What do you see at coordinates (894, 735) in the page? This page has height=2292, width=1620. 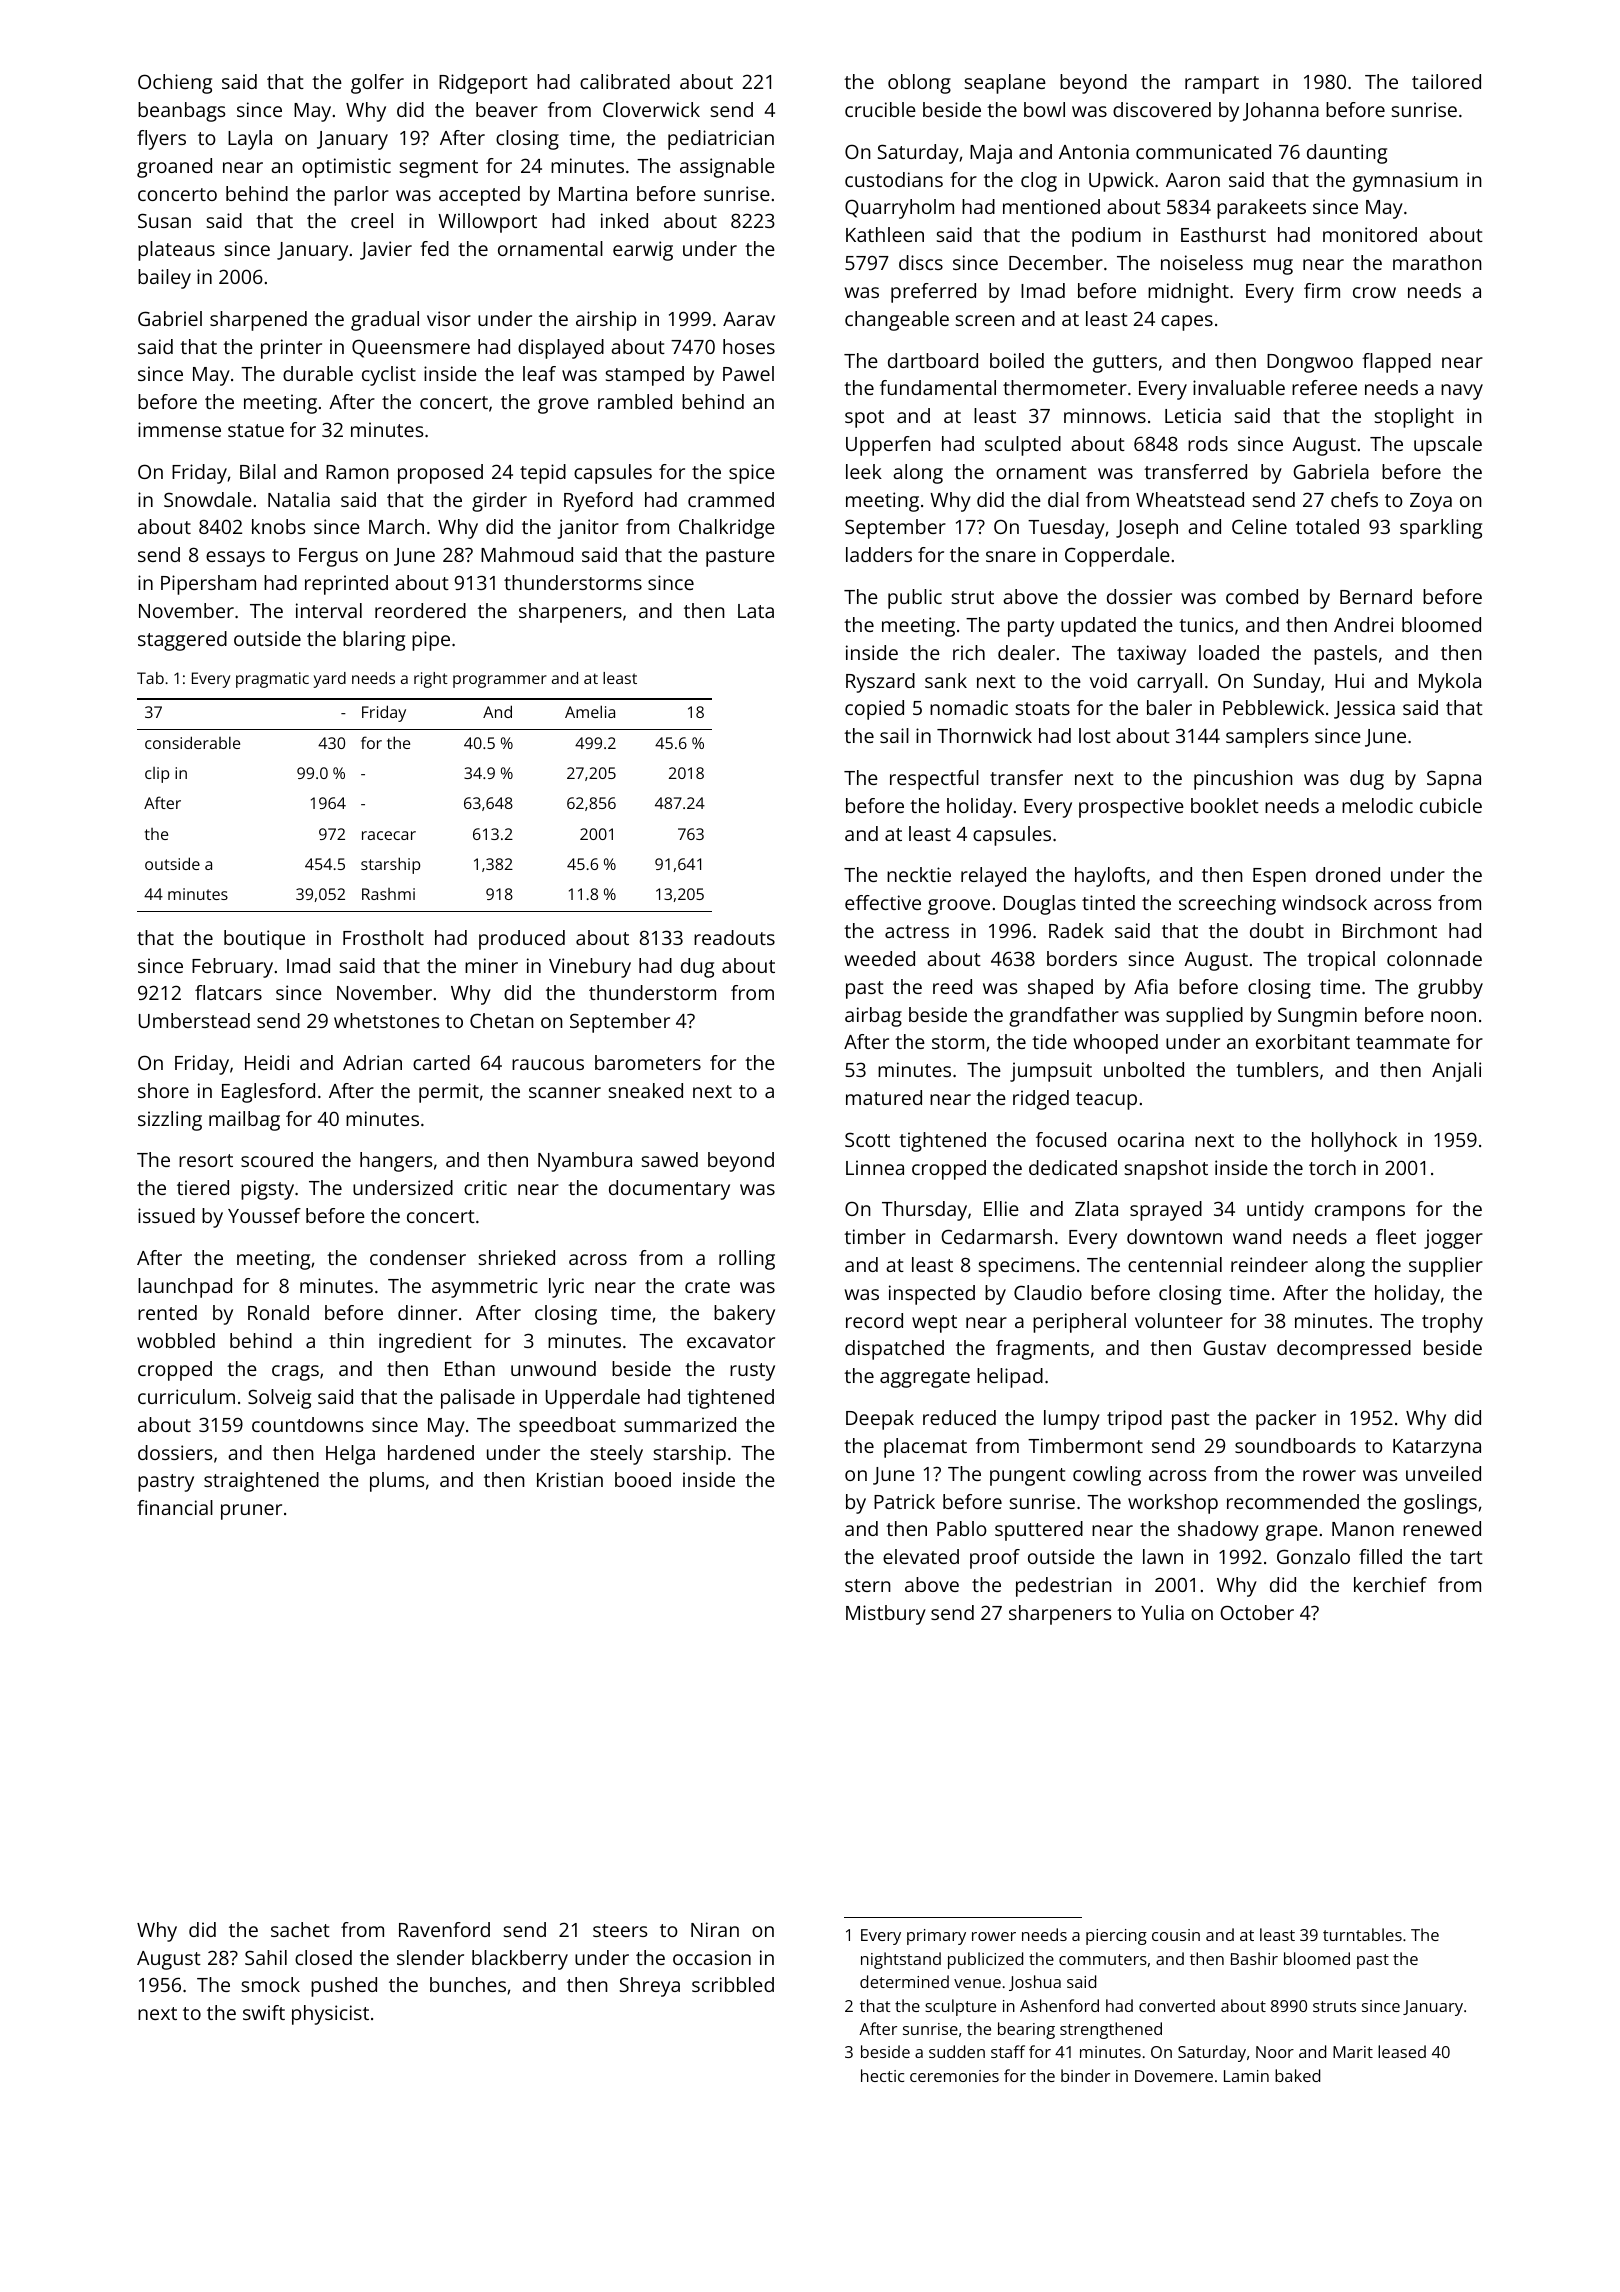 I see `sail` at bounding box center [894, 735].
